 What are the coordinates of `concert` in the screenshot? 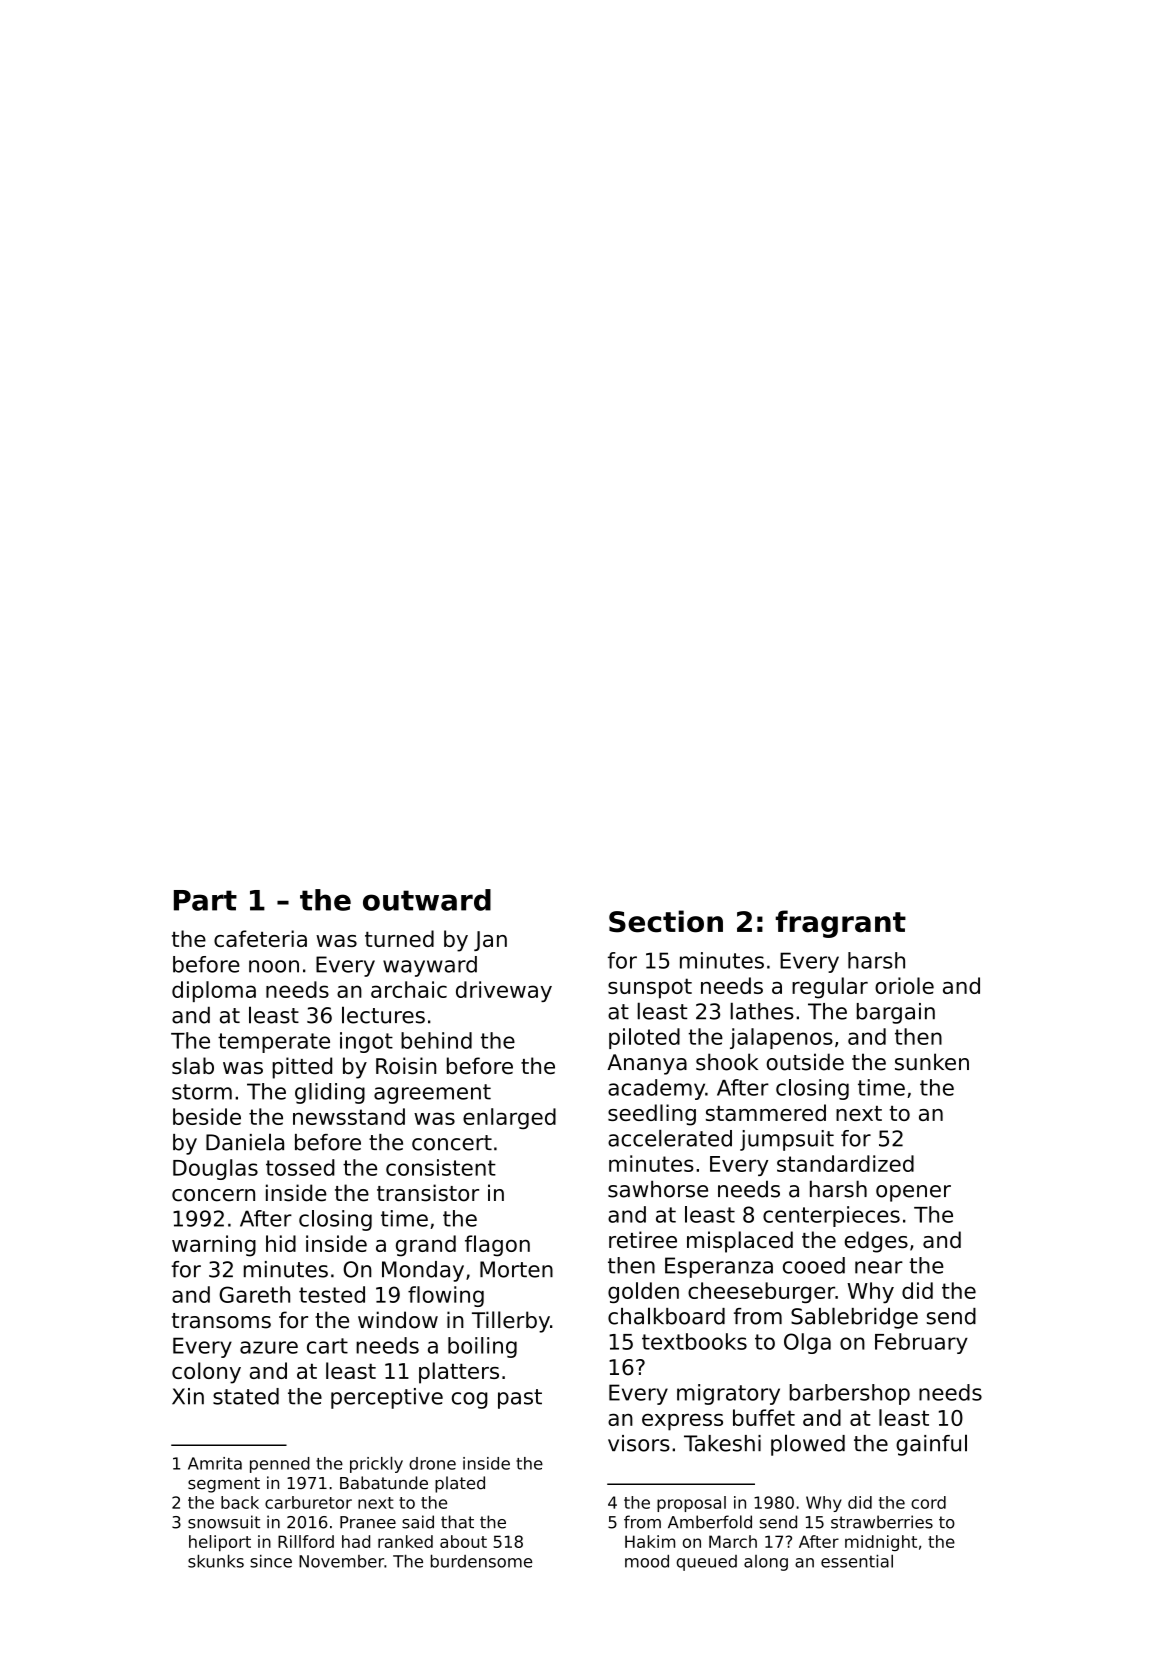 It's located at (452, 1143).
